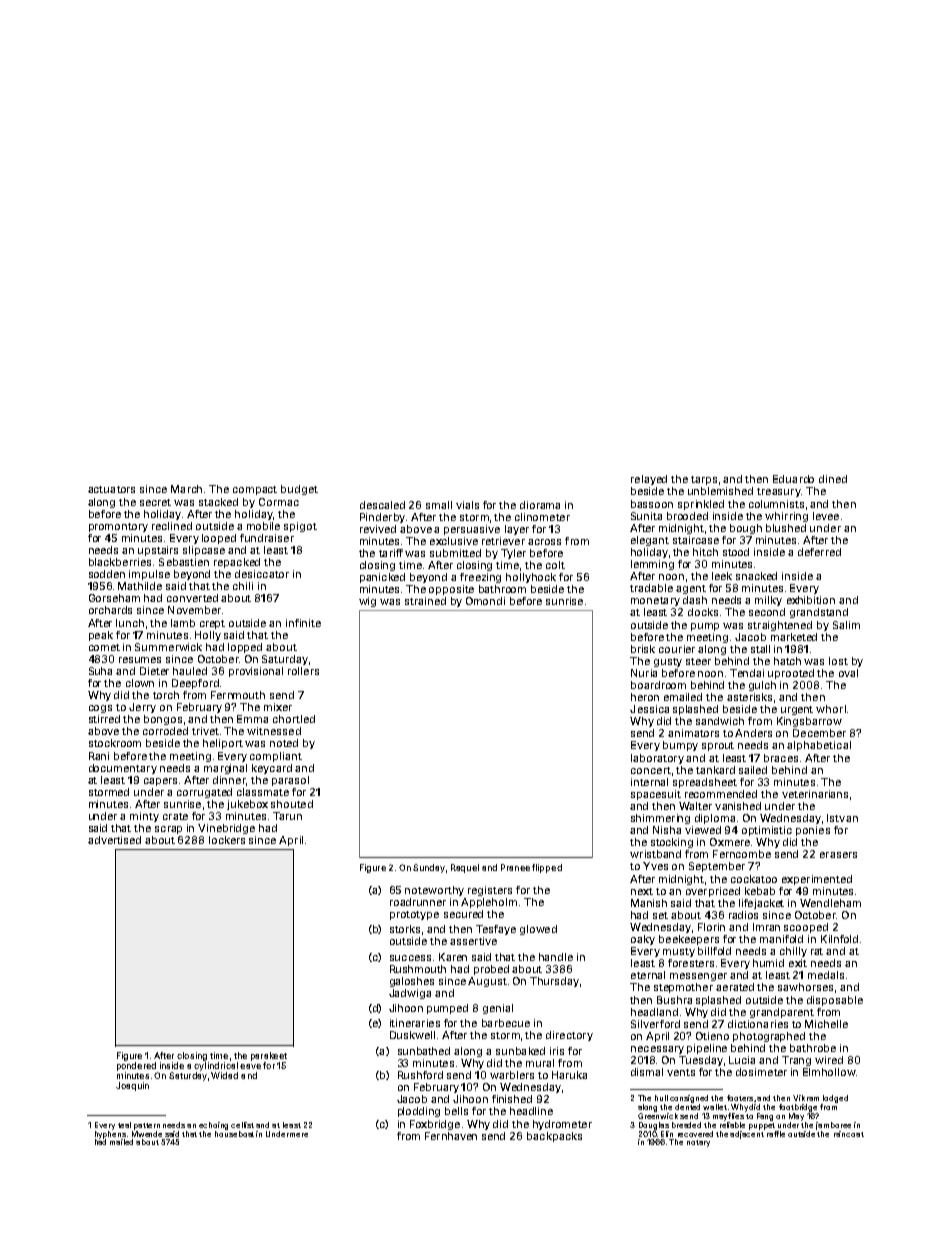 Image resolution: width=952 pixels, height=1233 pixels. Describe the element at coordinates (473, 941) in the screenshot. I see `assertive` at that location.
